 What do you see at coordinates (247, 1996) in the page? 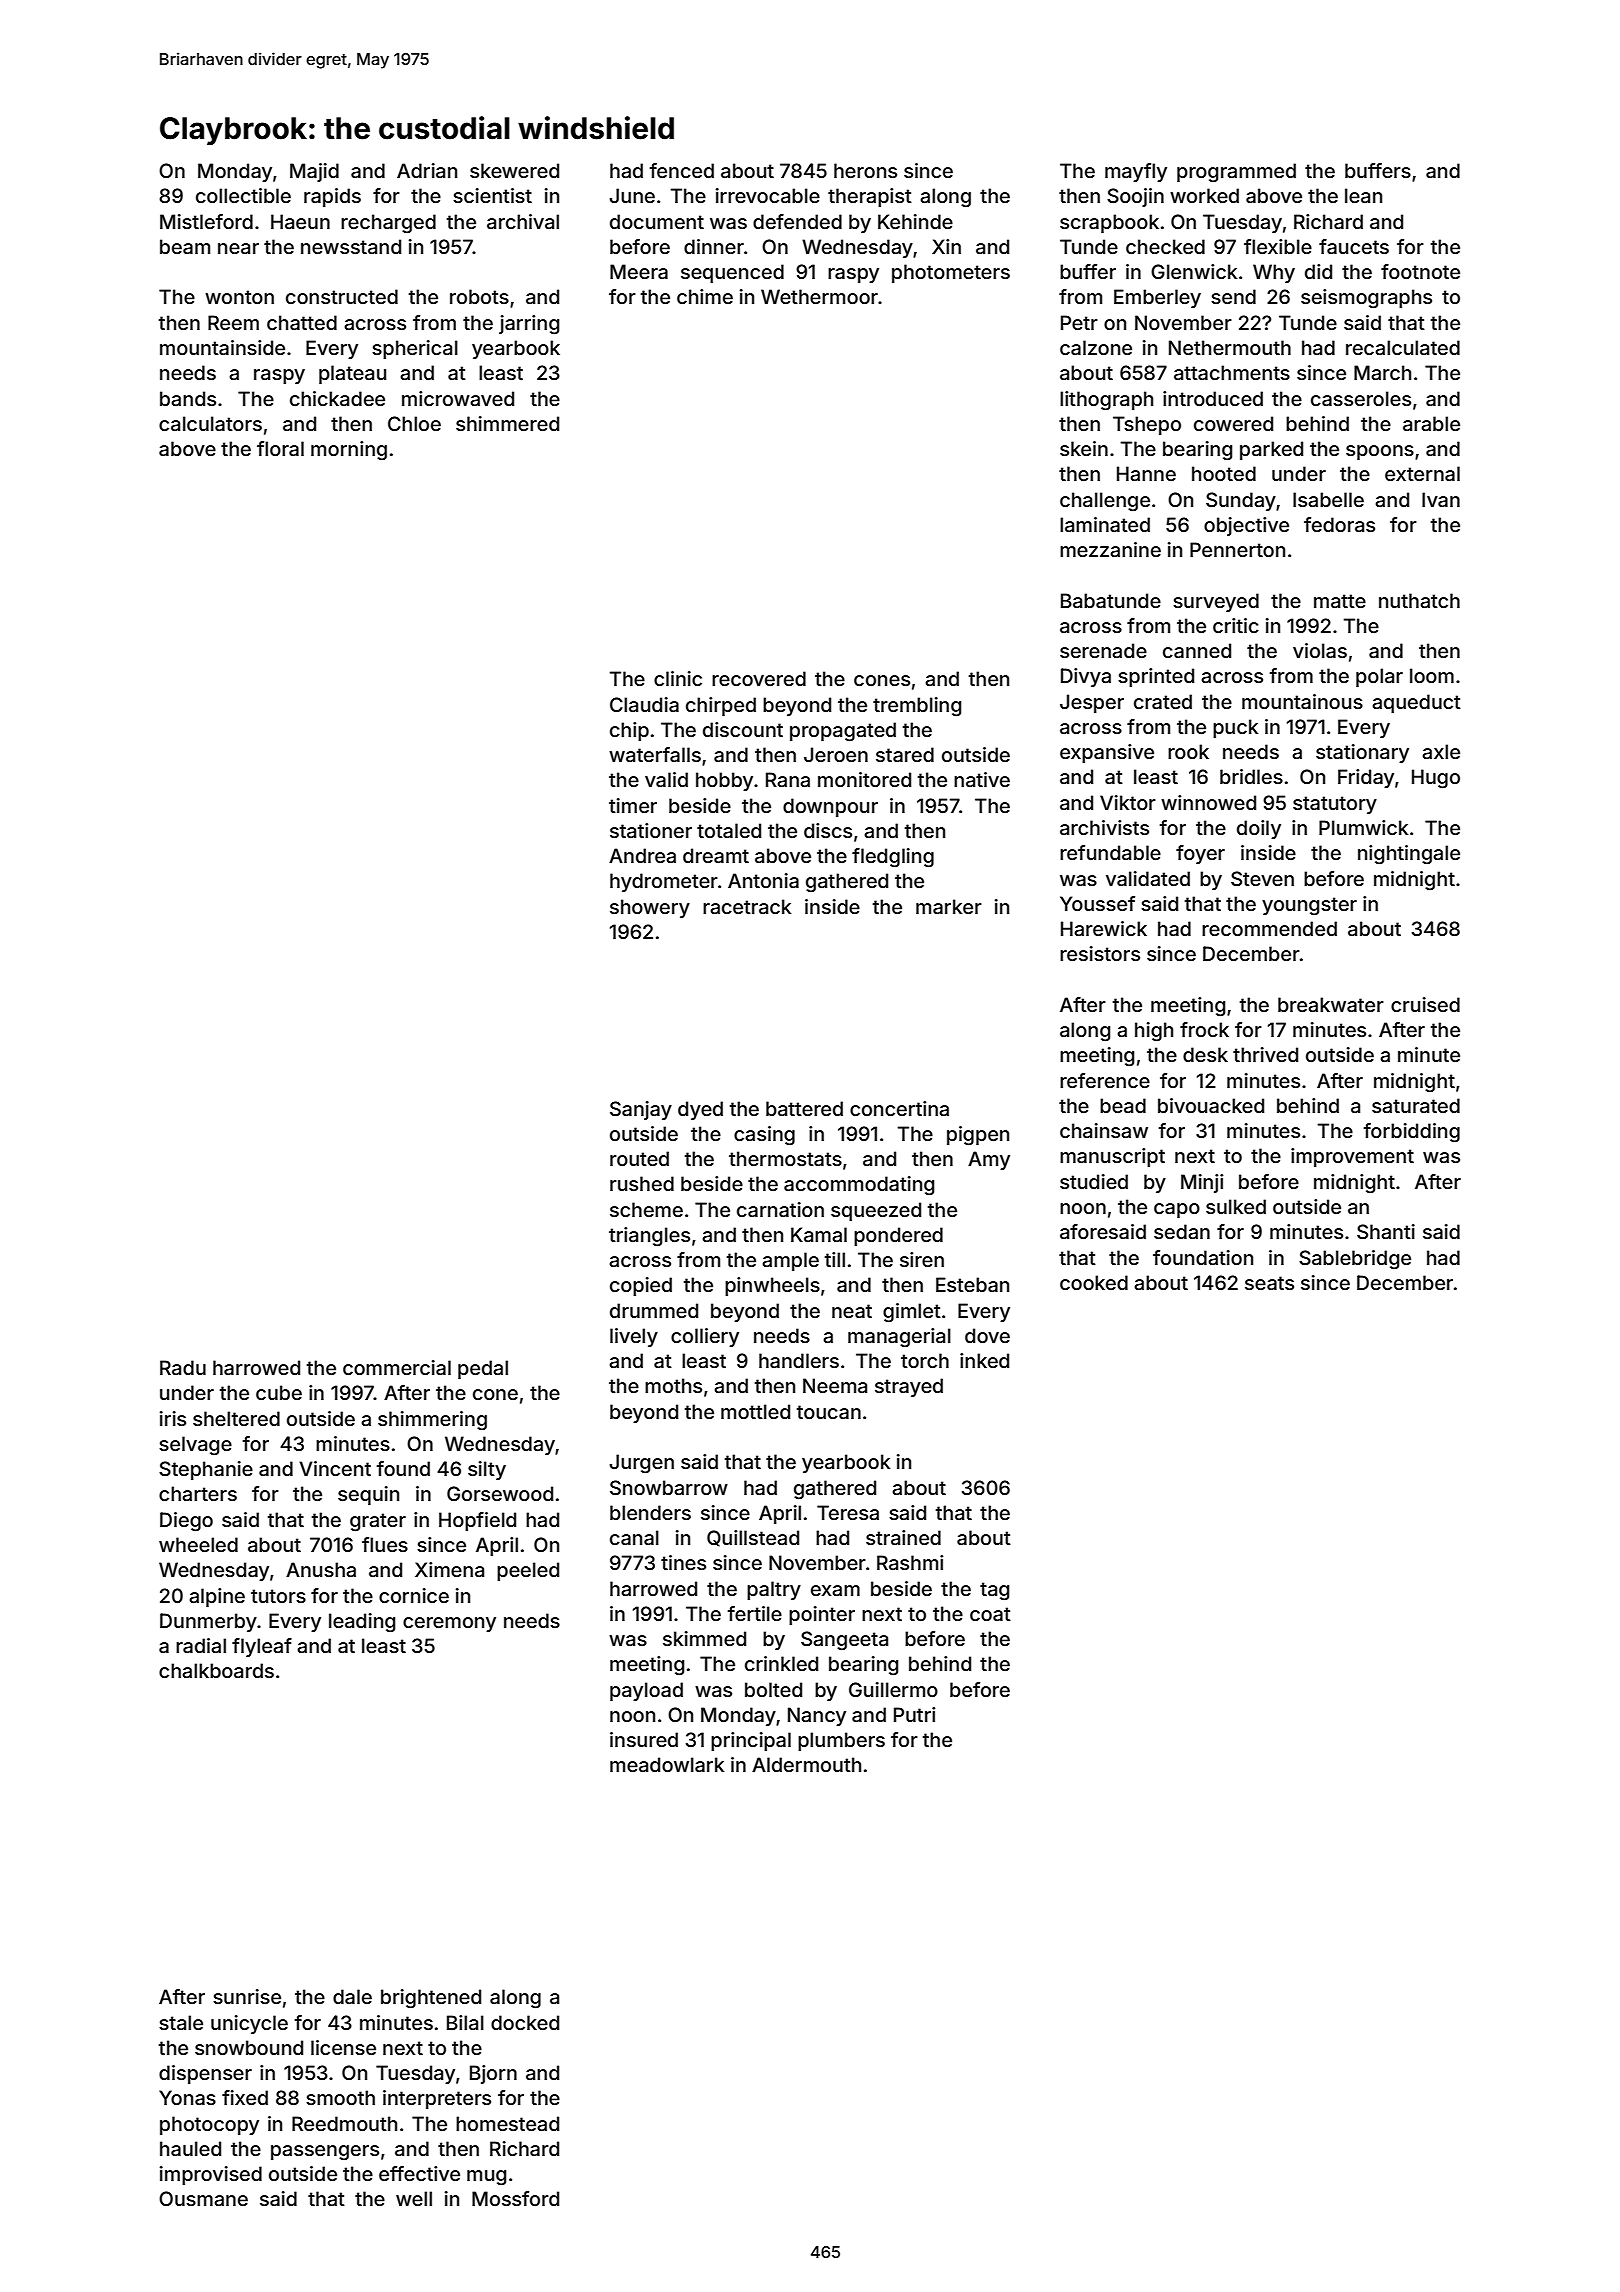
I see `sunrise` at bounding box center [247, 1996].
